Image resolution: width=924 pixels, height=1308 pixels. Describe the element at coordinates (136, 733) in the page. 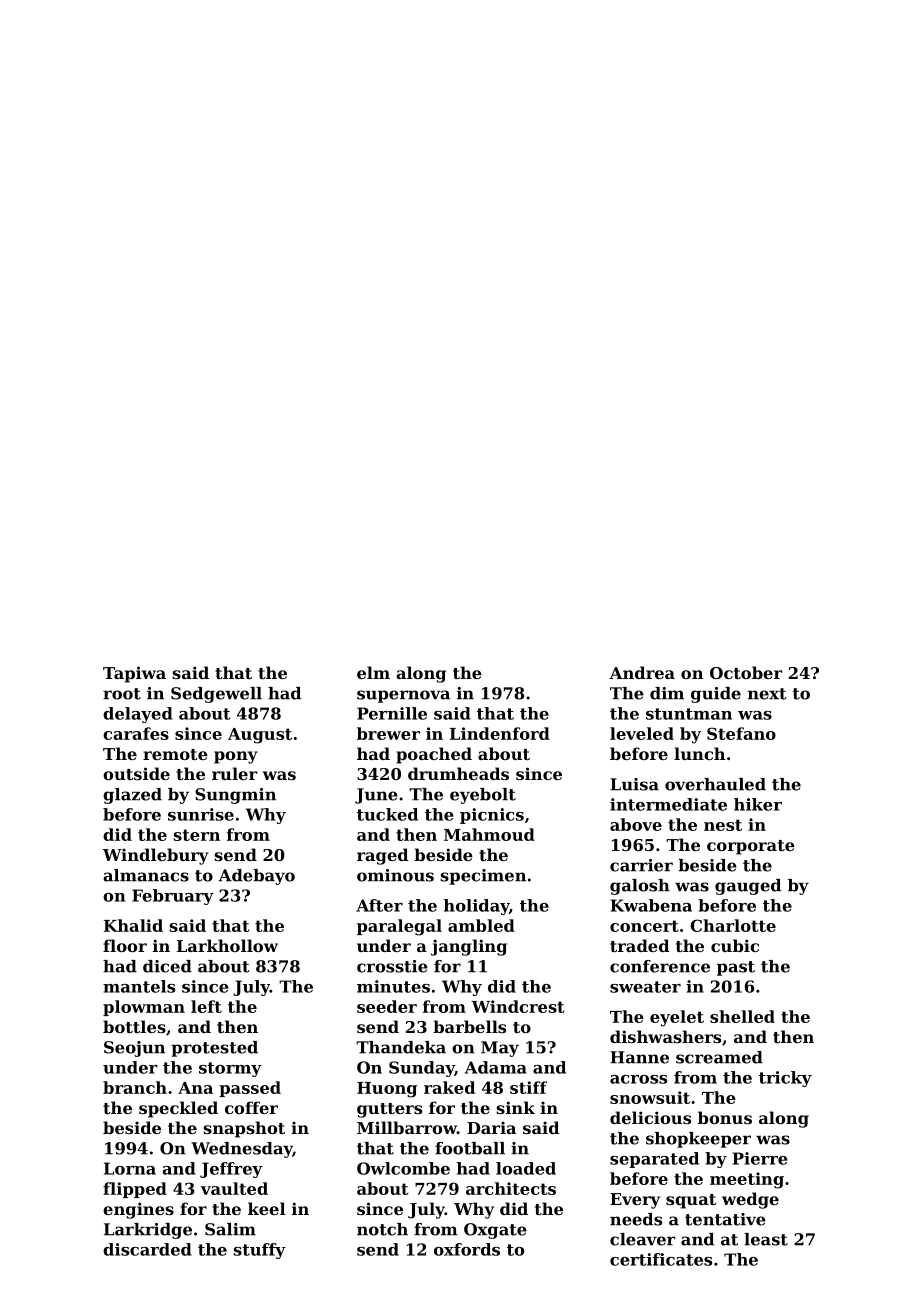

I see `carafes` at that location.
